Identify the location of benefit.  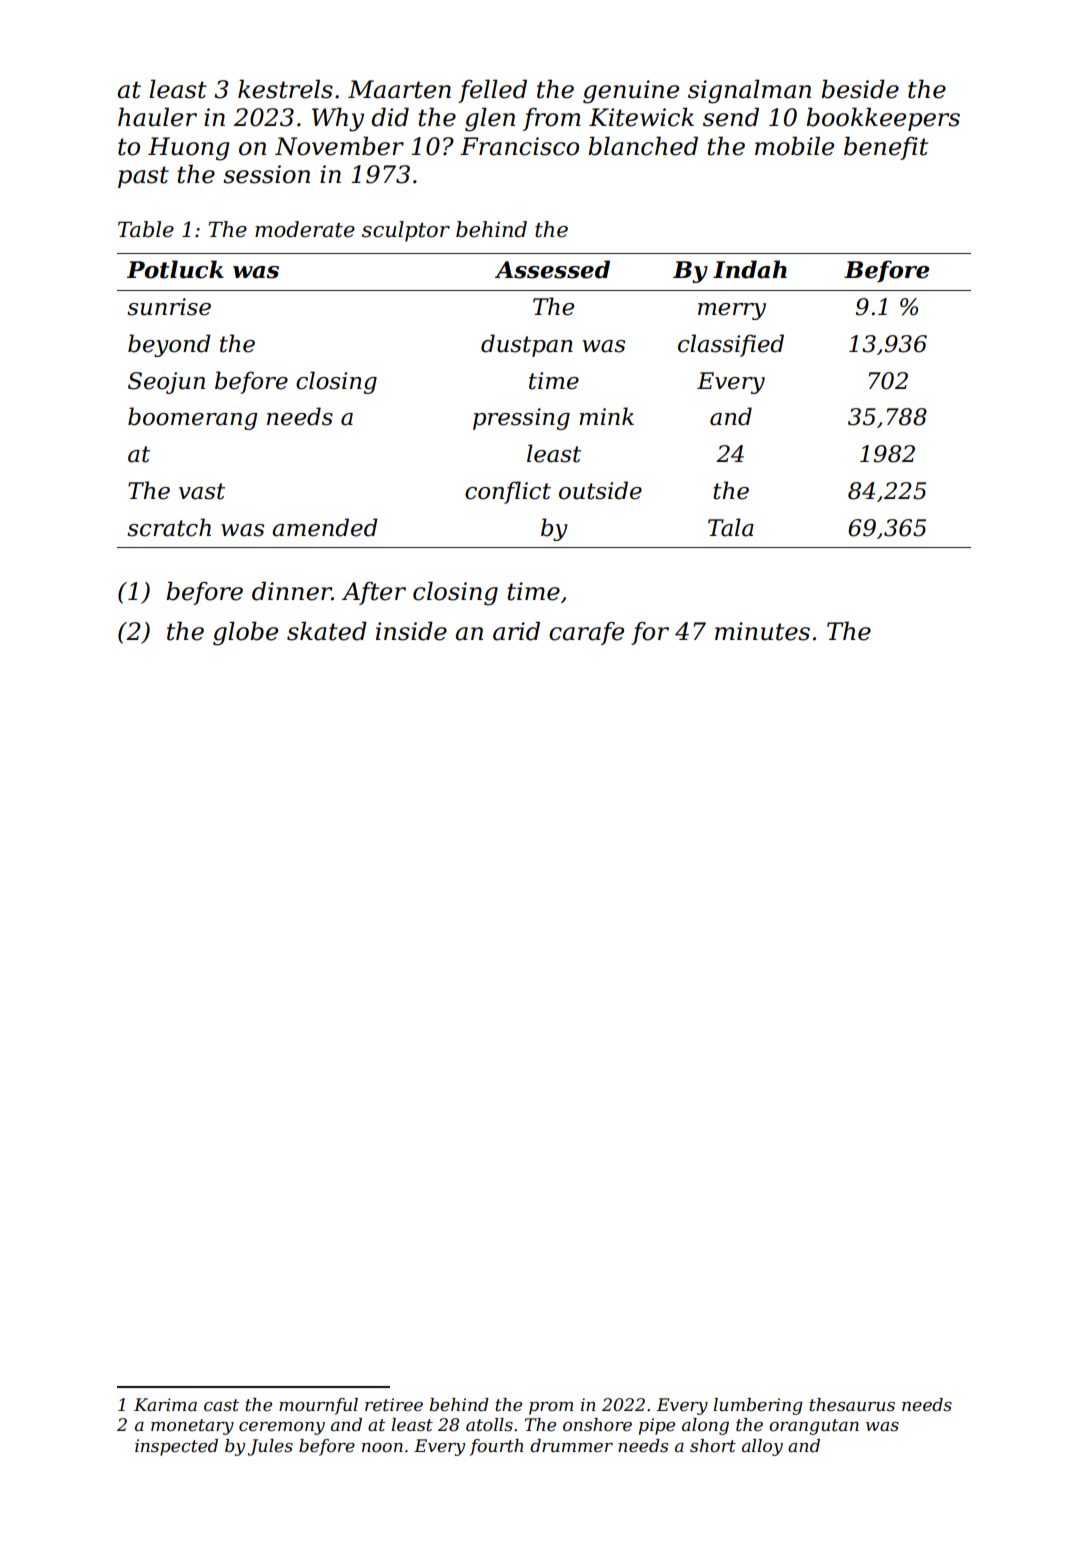
(886, 148).
